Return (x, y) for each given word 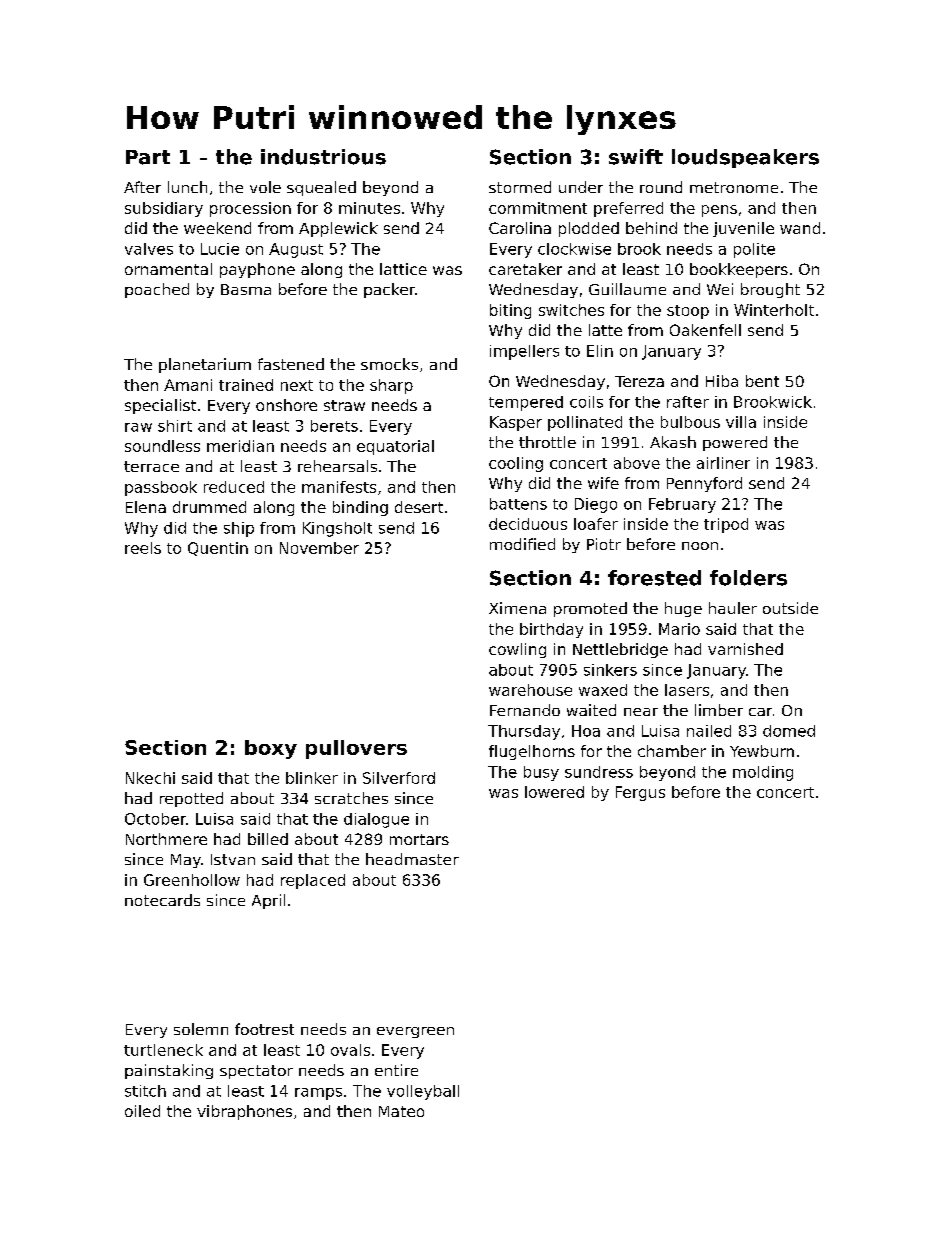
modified (522, 544)
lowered (554, 792)
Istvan (233, 859)
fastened (291, 364)
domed (789, 731)
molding (763, 773)
